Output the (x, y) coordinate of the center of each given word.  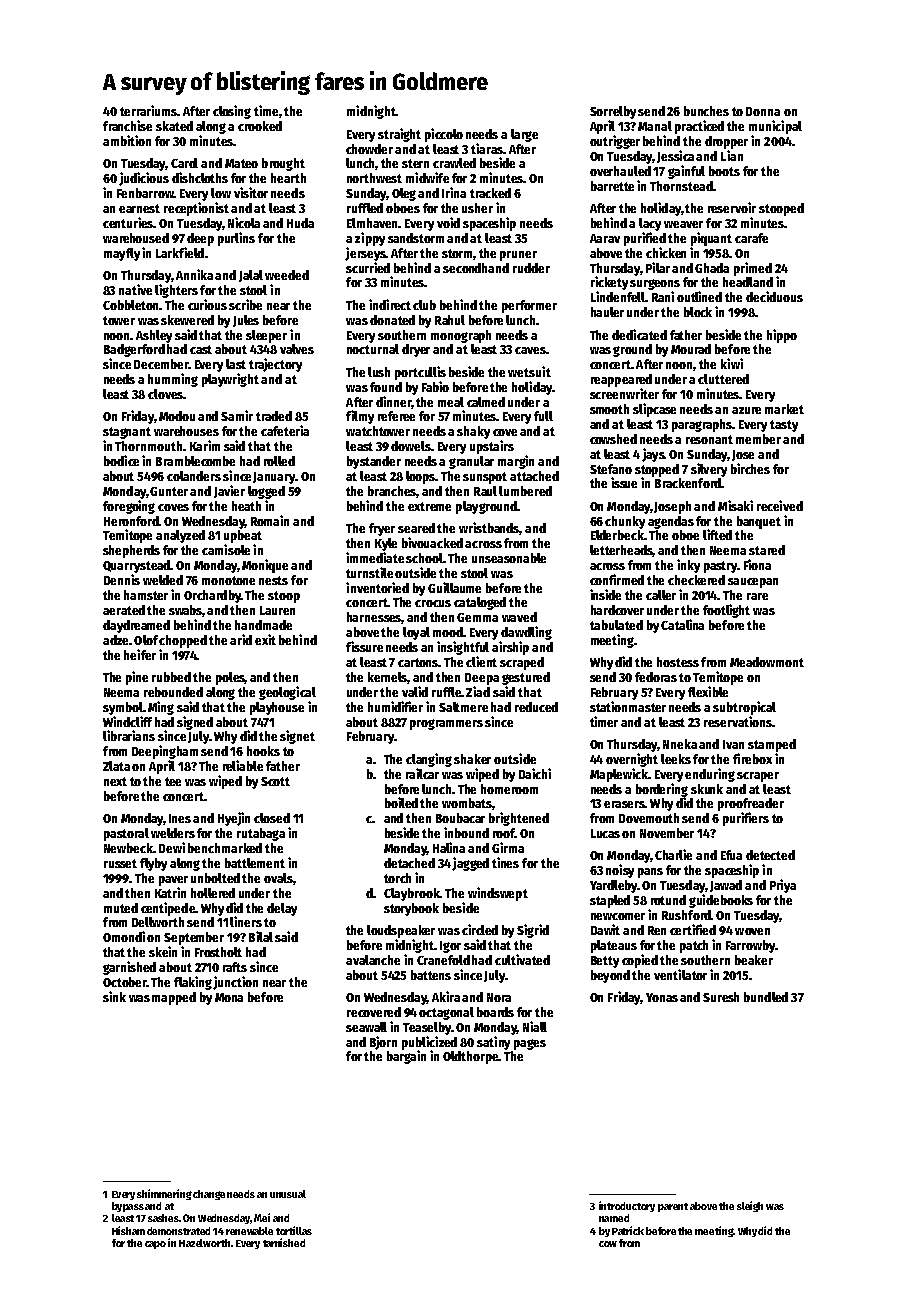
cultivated (522, 959)
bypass (128, 1207)
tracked (490, 193)
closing (232, 112)
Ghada (712, 268)
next (115, 781)
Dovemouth (649, 818)
